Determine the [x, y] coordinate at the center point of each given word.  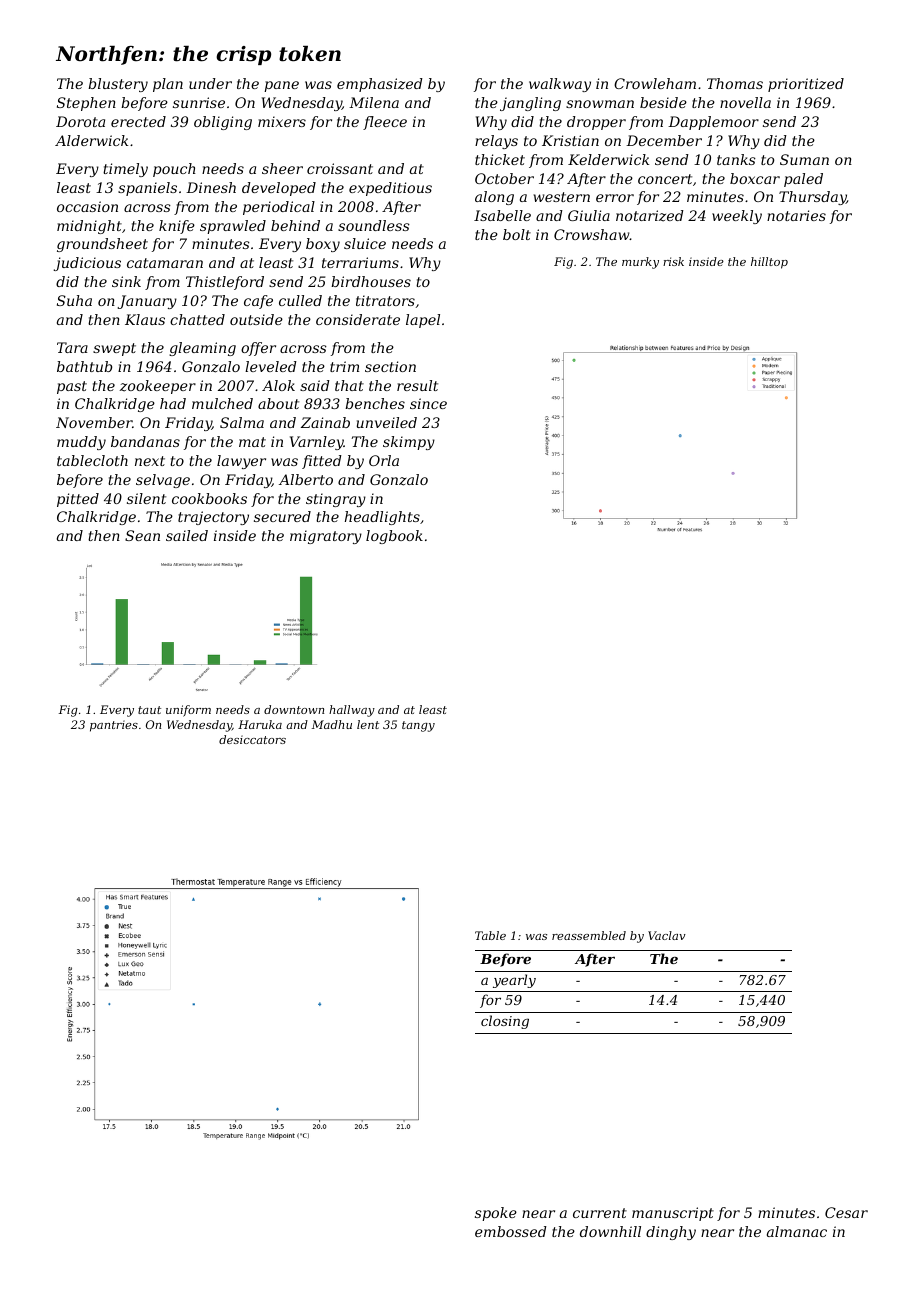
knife [177, 227]
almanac [797, 1231]
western [561, 197]
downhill [610, 1231]
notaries [796, 215]
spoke [496, 1214]
